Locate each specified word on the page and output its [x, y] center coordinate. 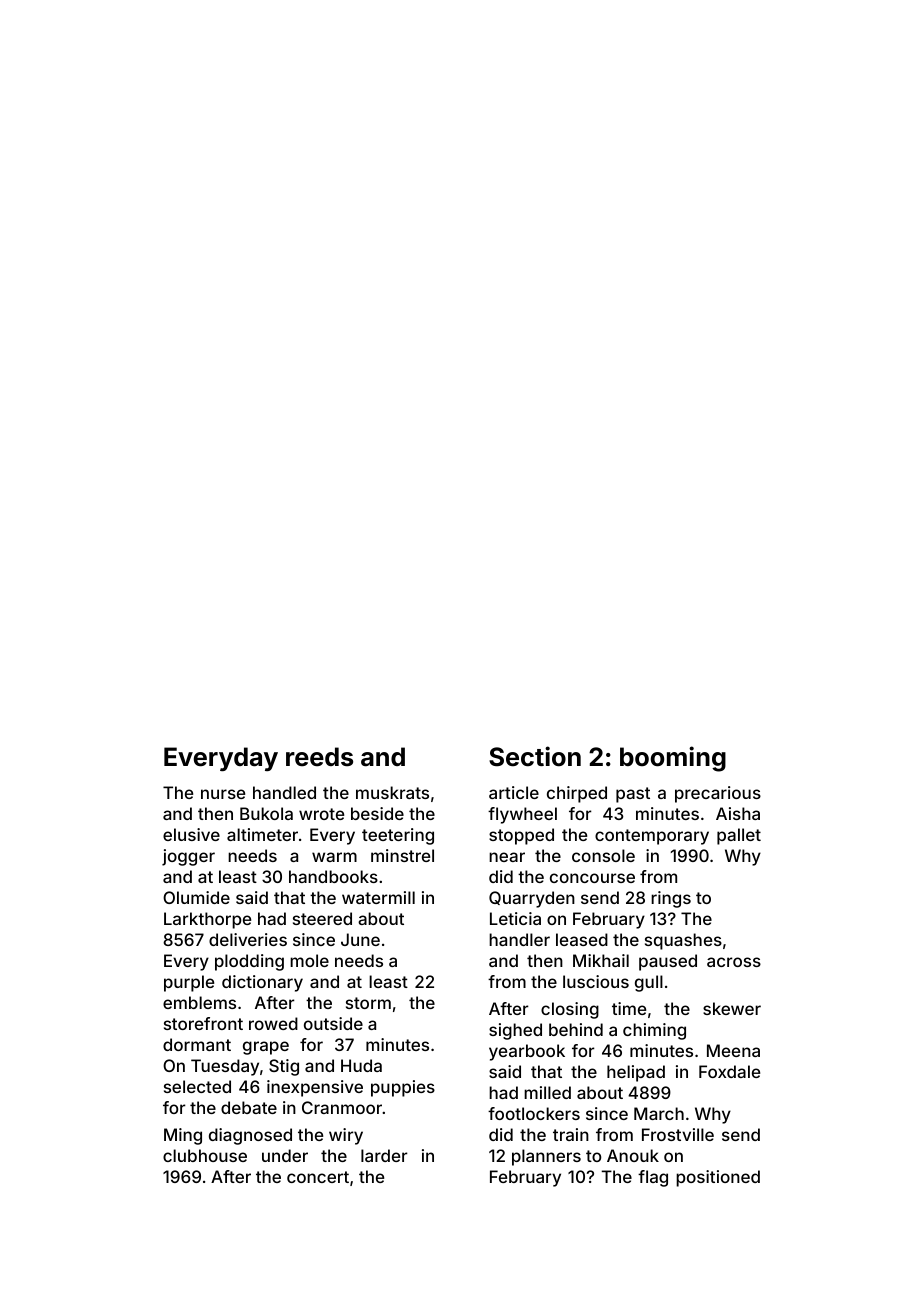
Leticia [515, 918]
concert [318, 1177]
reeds [319, 757]
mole [309, 960]
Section [535, 756]
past [633, 795]
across [734, 962]
